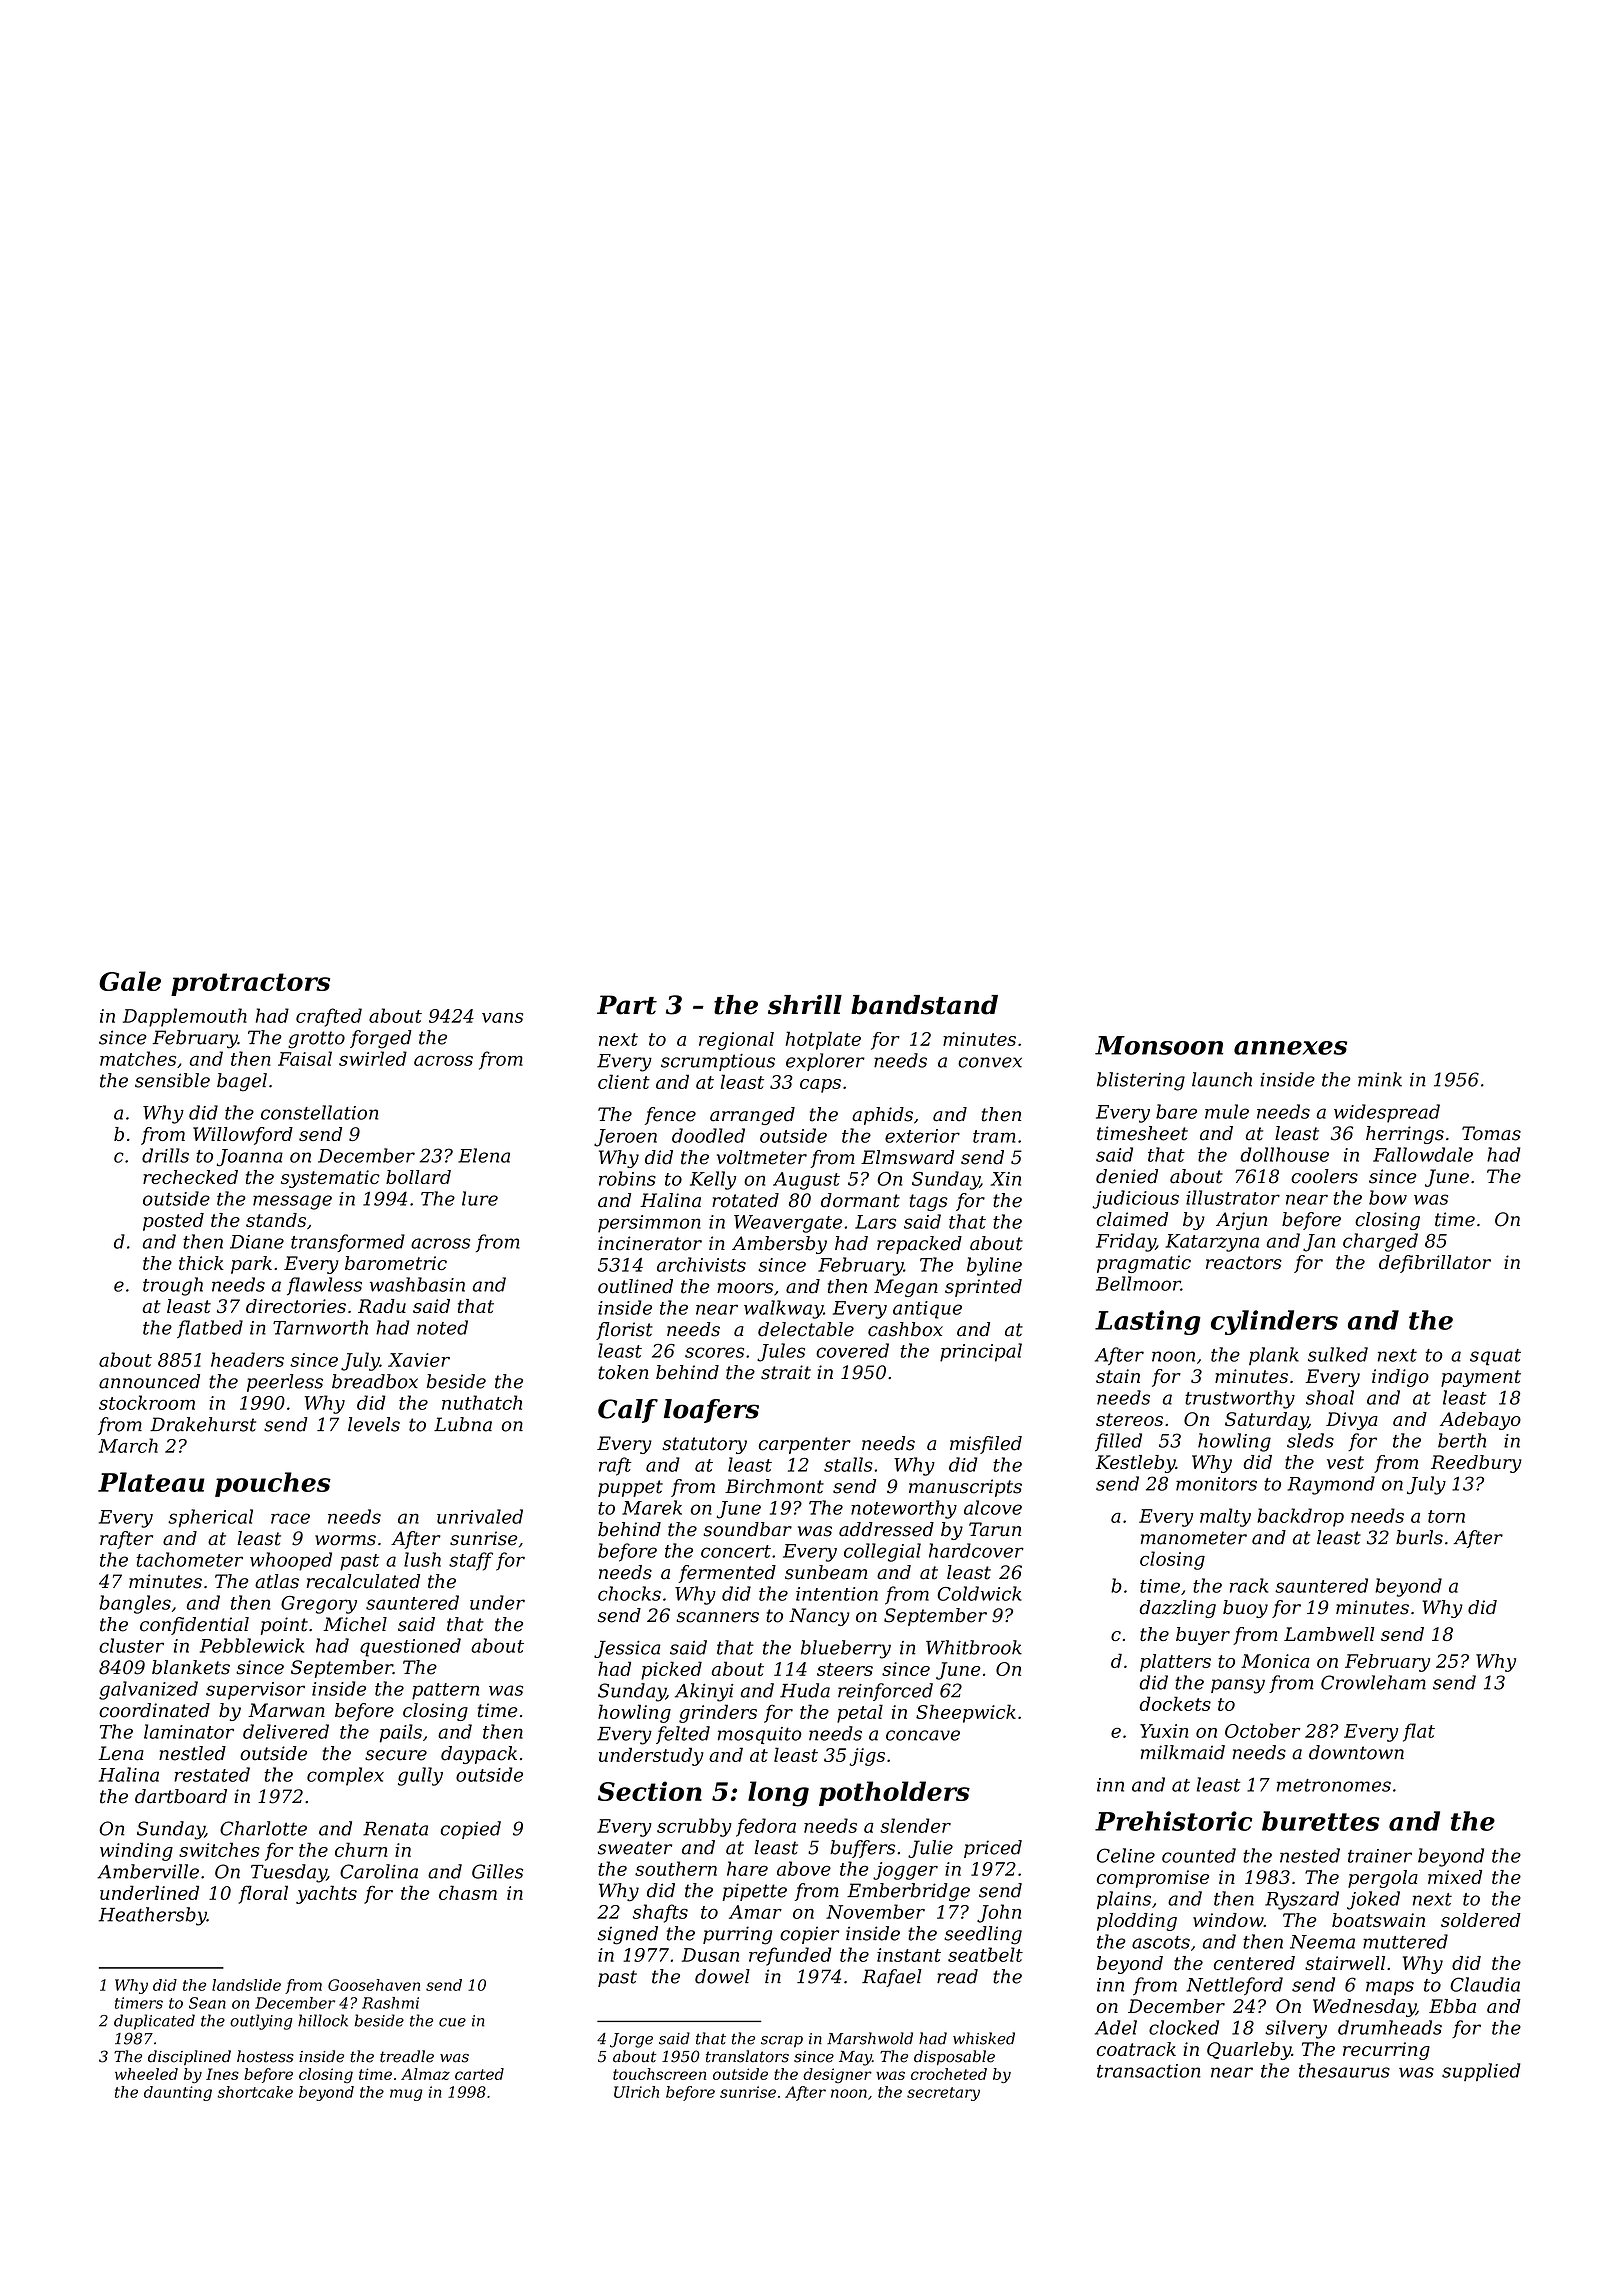  What do you see at coordinates (130, 981) in the image?
I see `Gale` at bounding box center [130, 981].
